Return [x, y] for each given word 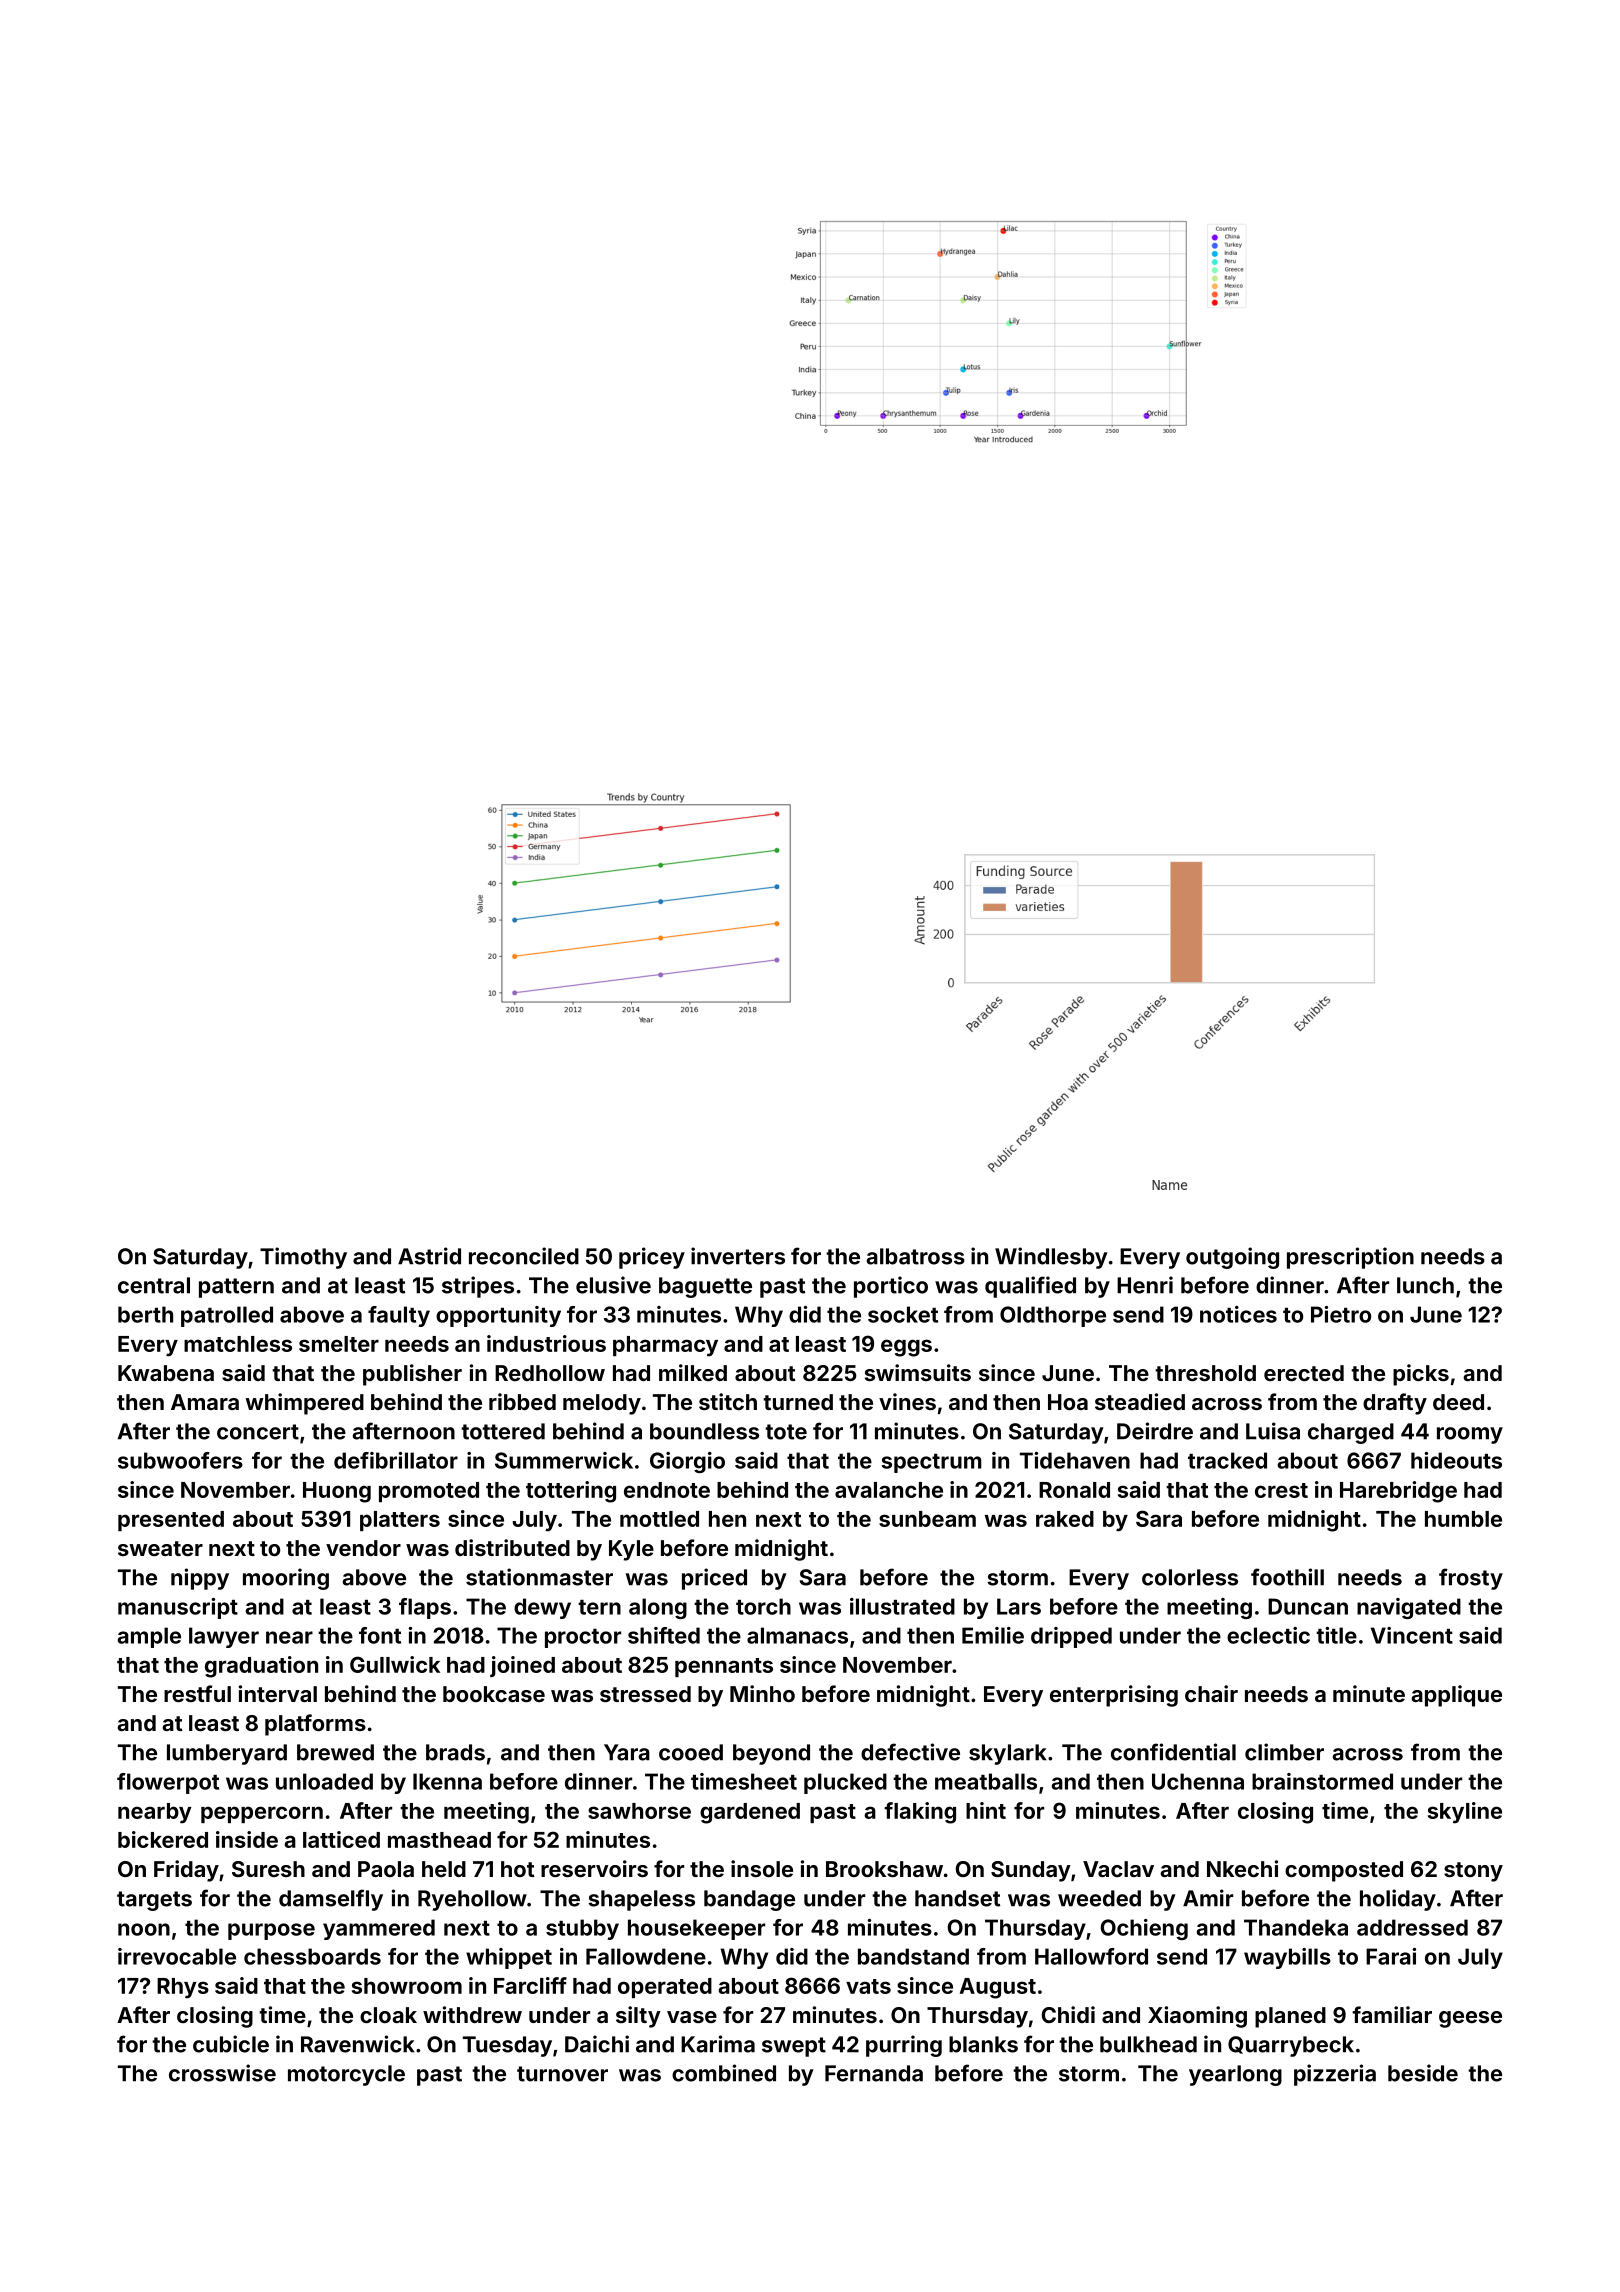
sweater [160, 1548]
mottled [659, 1519]
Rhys [183, 1988]
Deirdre [1155, 1431]
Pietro [1341, 1314]
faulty [399, 1316]
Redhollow [550, 1373]
